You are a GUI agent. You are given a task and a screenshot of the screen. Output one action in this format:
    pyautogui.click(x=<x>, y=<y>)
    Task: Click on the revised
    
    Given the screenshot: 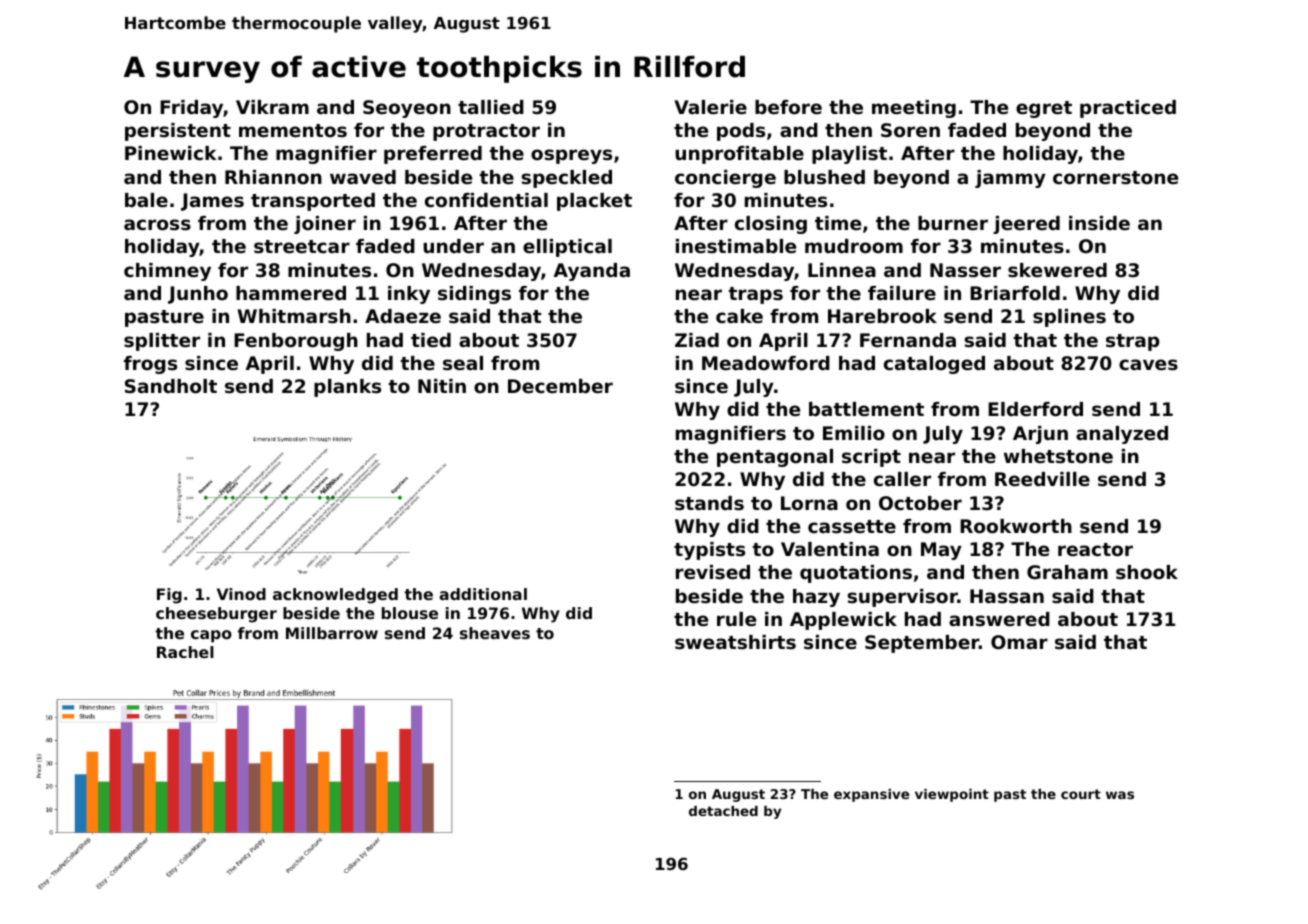 What is the action you would take?
    pyautogui.click(x=713, y=572)
